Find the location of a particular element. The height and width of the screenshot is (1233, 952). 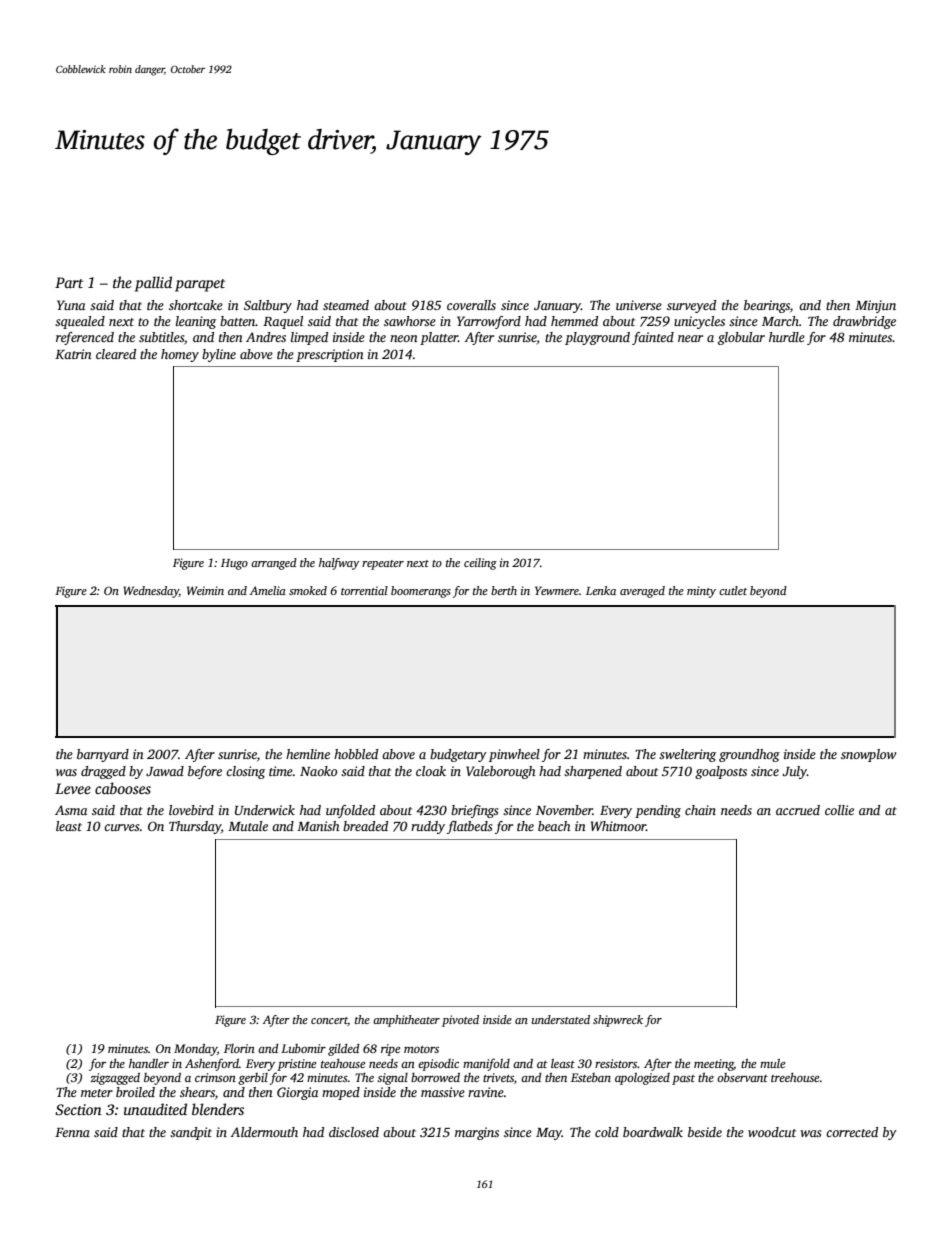

torrential is located at coordinates (364, 590).
